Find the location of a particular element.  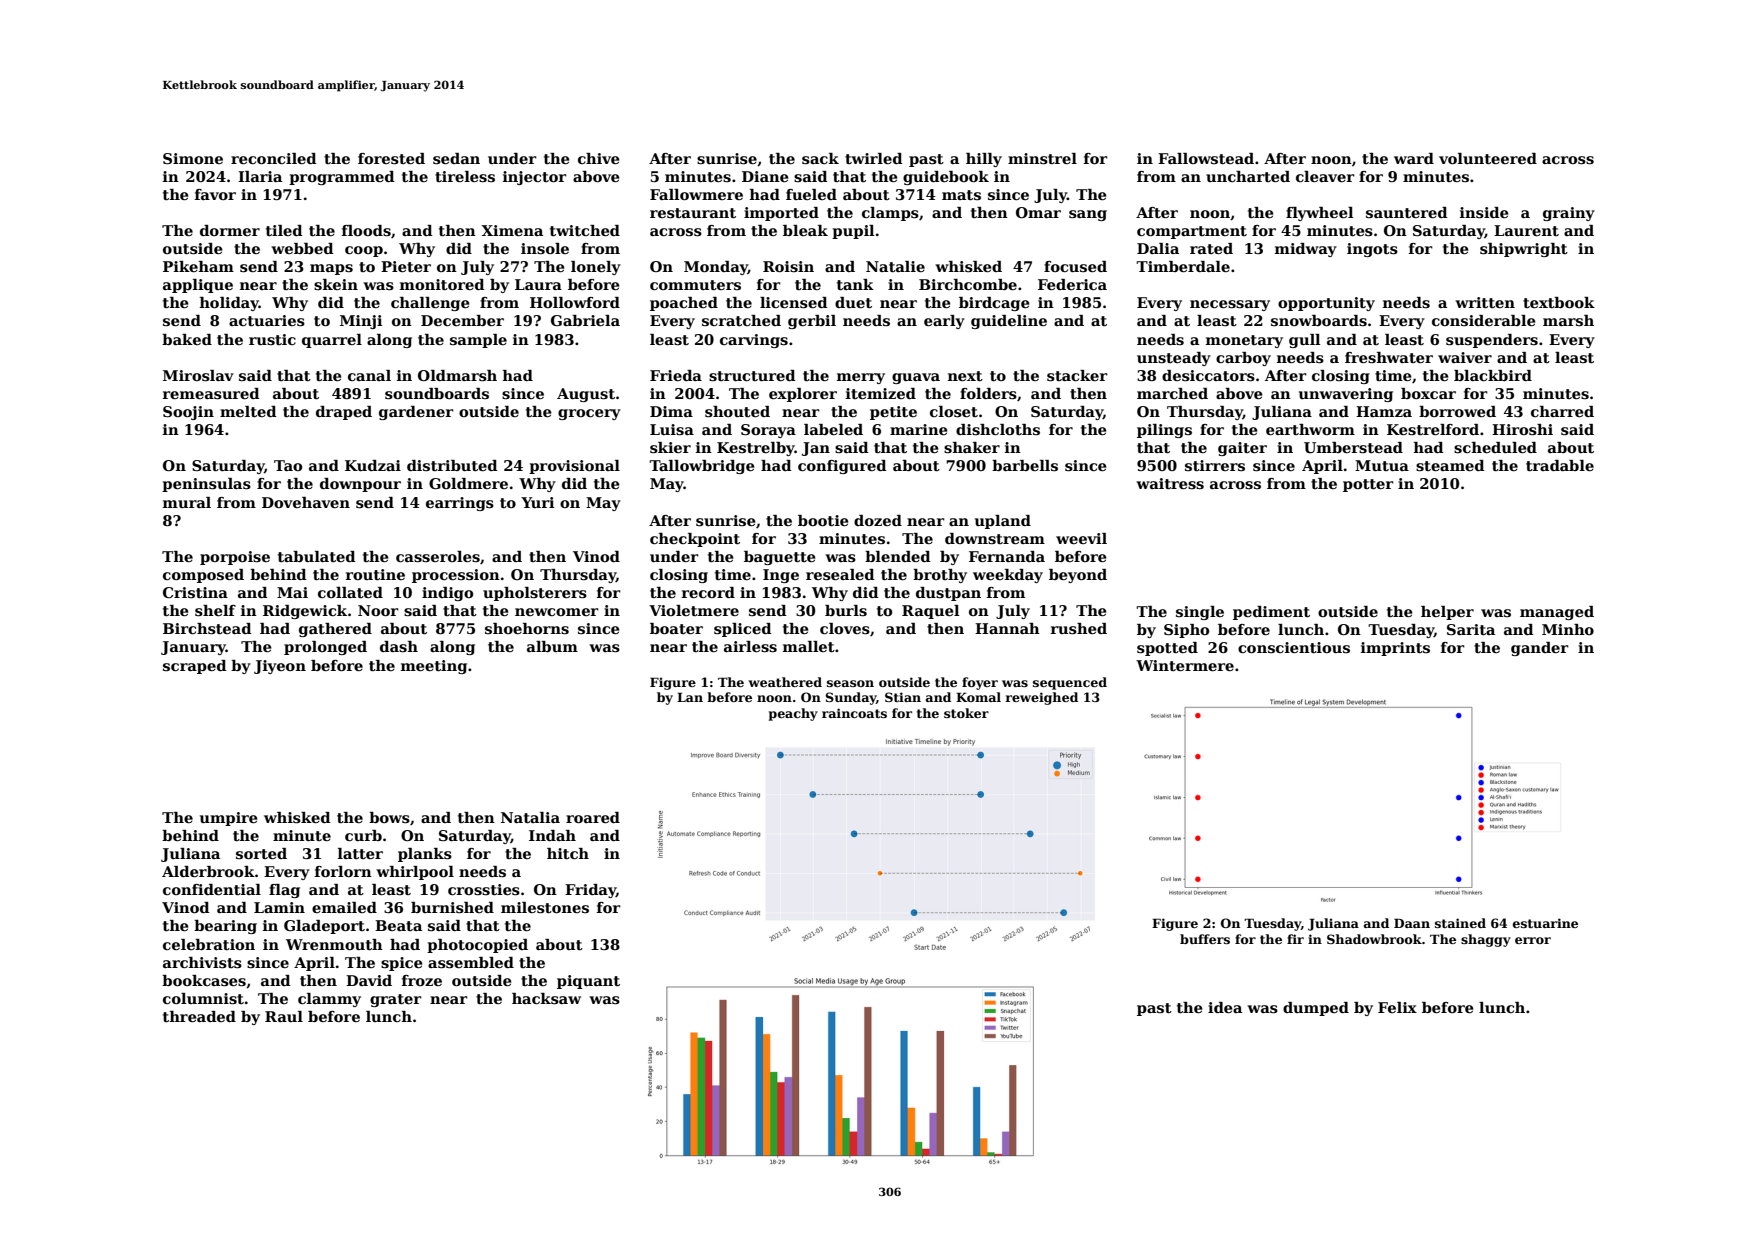

Luisa is located at coordinates (672, 429).
